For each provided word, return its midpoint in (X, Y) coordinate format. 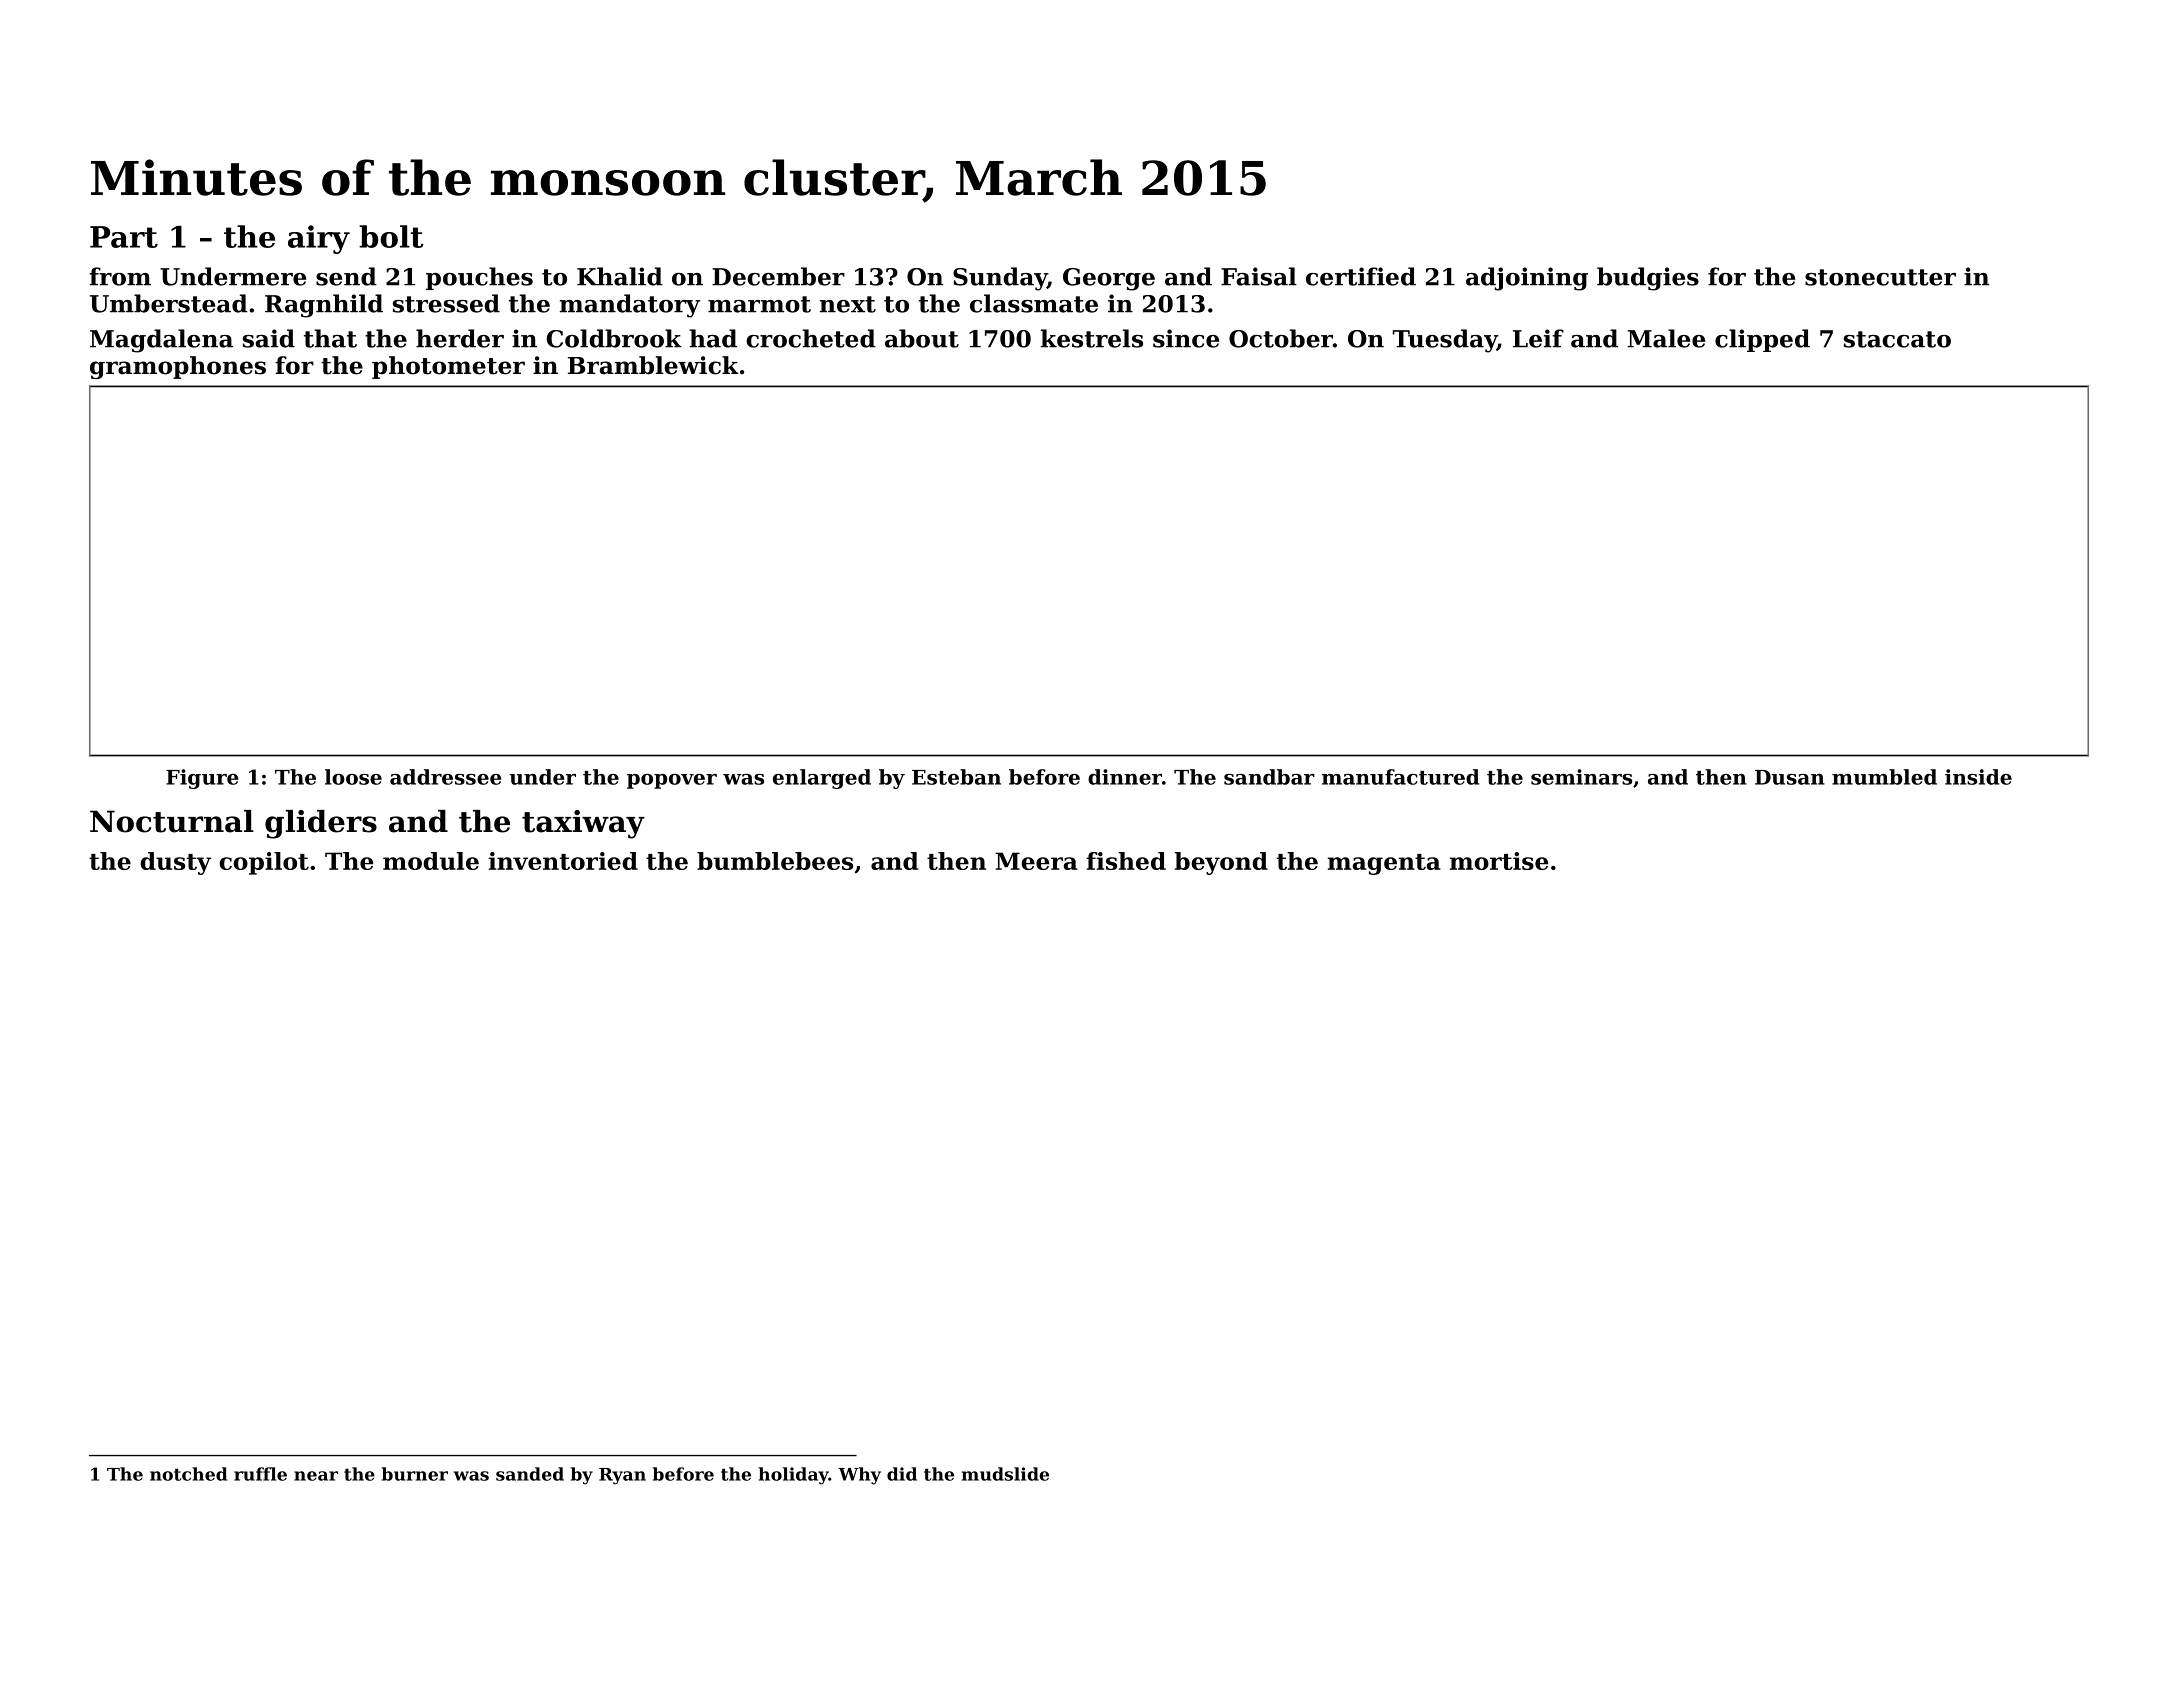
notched (188, 1474)
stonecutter (1880, 277)
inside (1978, 777)
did (902, 1474)
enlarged (822, 779)
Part (124, 237)
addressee (446, 777)
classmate (1034, 303)
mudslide (1005, 1474)
